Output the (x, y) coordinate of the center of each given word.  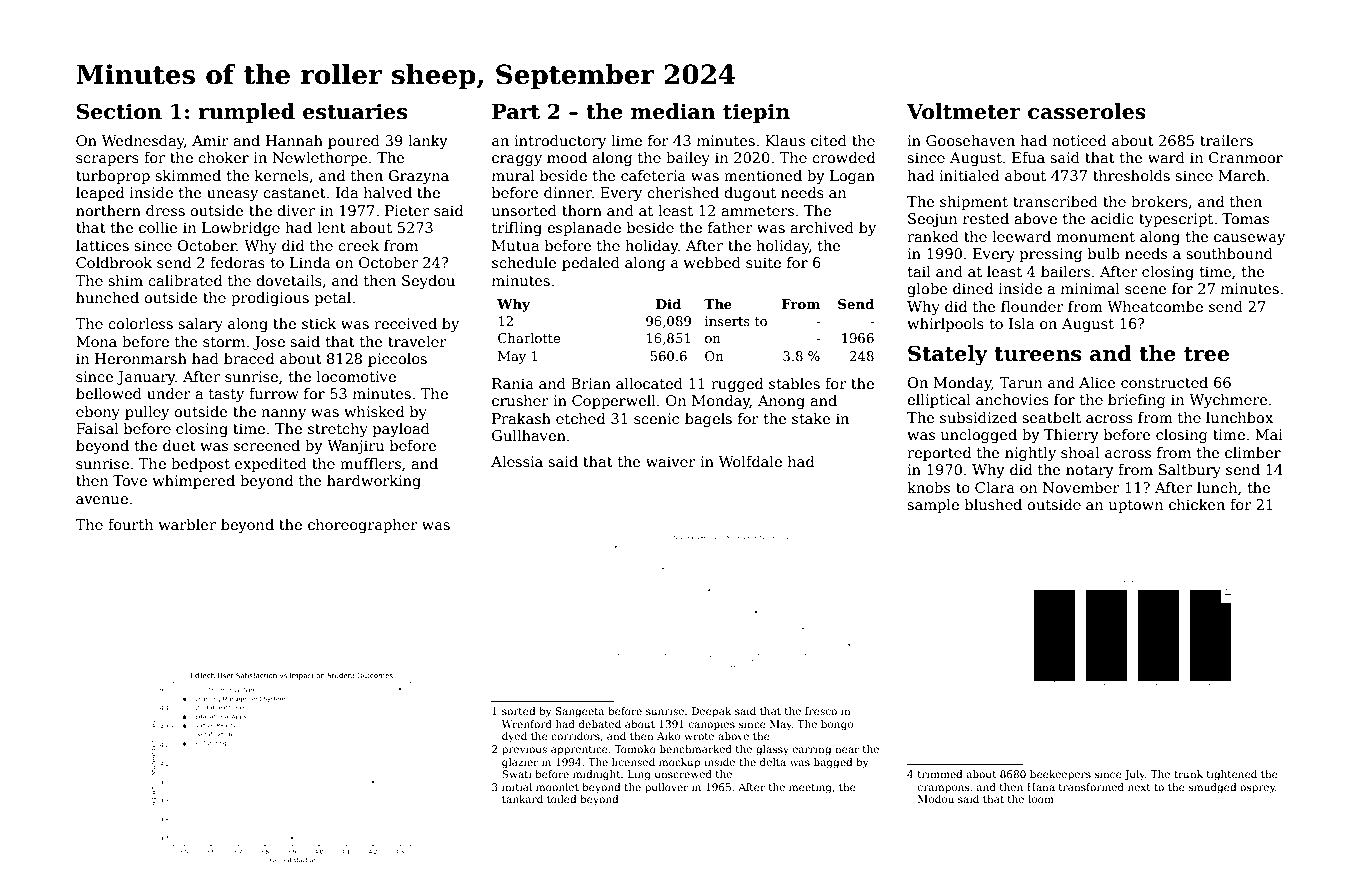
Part (516, 112)
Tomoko (635, 749)
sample (933, 506)
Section (119, 111)
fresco (821, 711)
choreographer (363, 526)
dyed (514, 737)
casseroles (1087, 111)
